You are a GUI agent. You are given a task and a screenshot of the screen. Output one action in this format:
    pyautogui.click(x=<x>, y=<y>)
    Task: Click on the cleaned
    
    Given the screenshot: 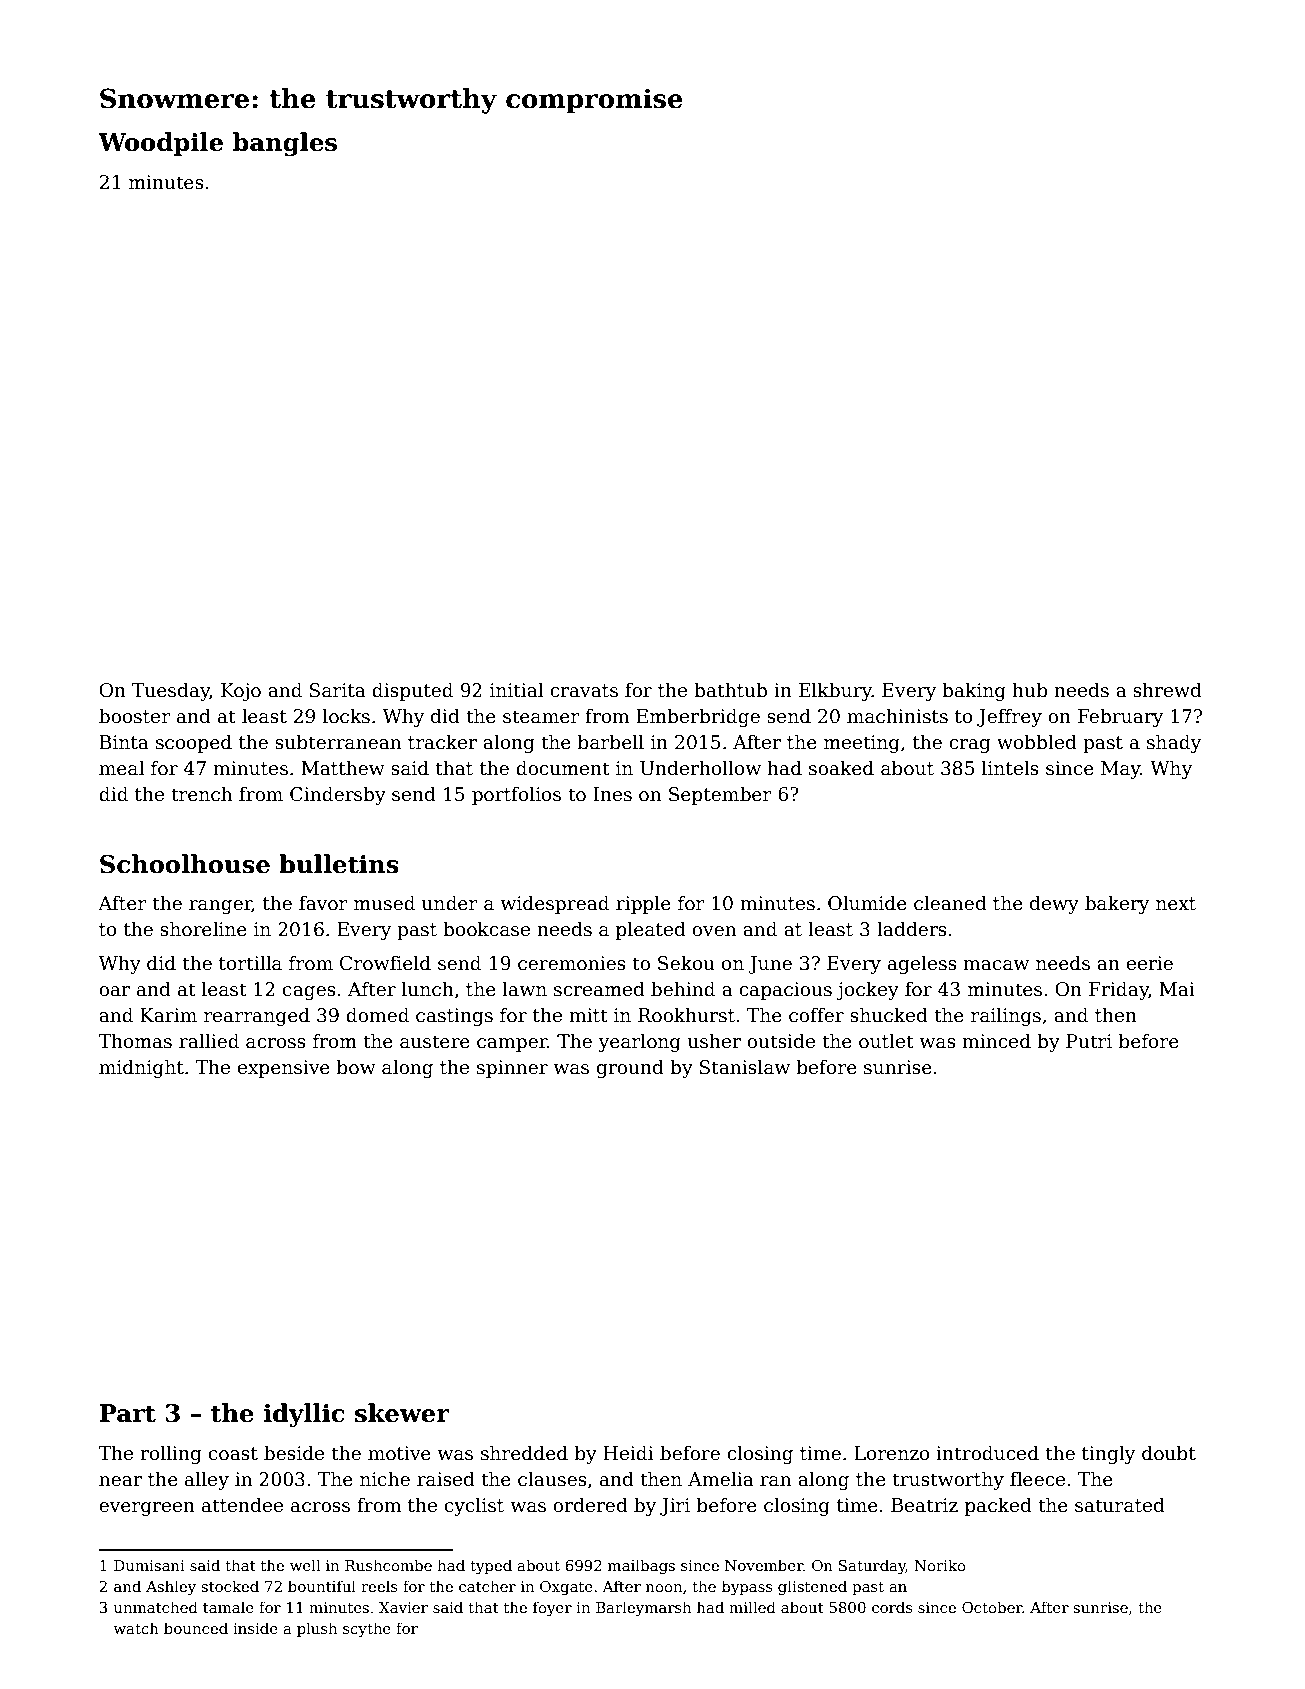 What is the action you would take?
    pyautogui.click(x=950, y=903)
